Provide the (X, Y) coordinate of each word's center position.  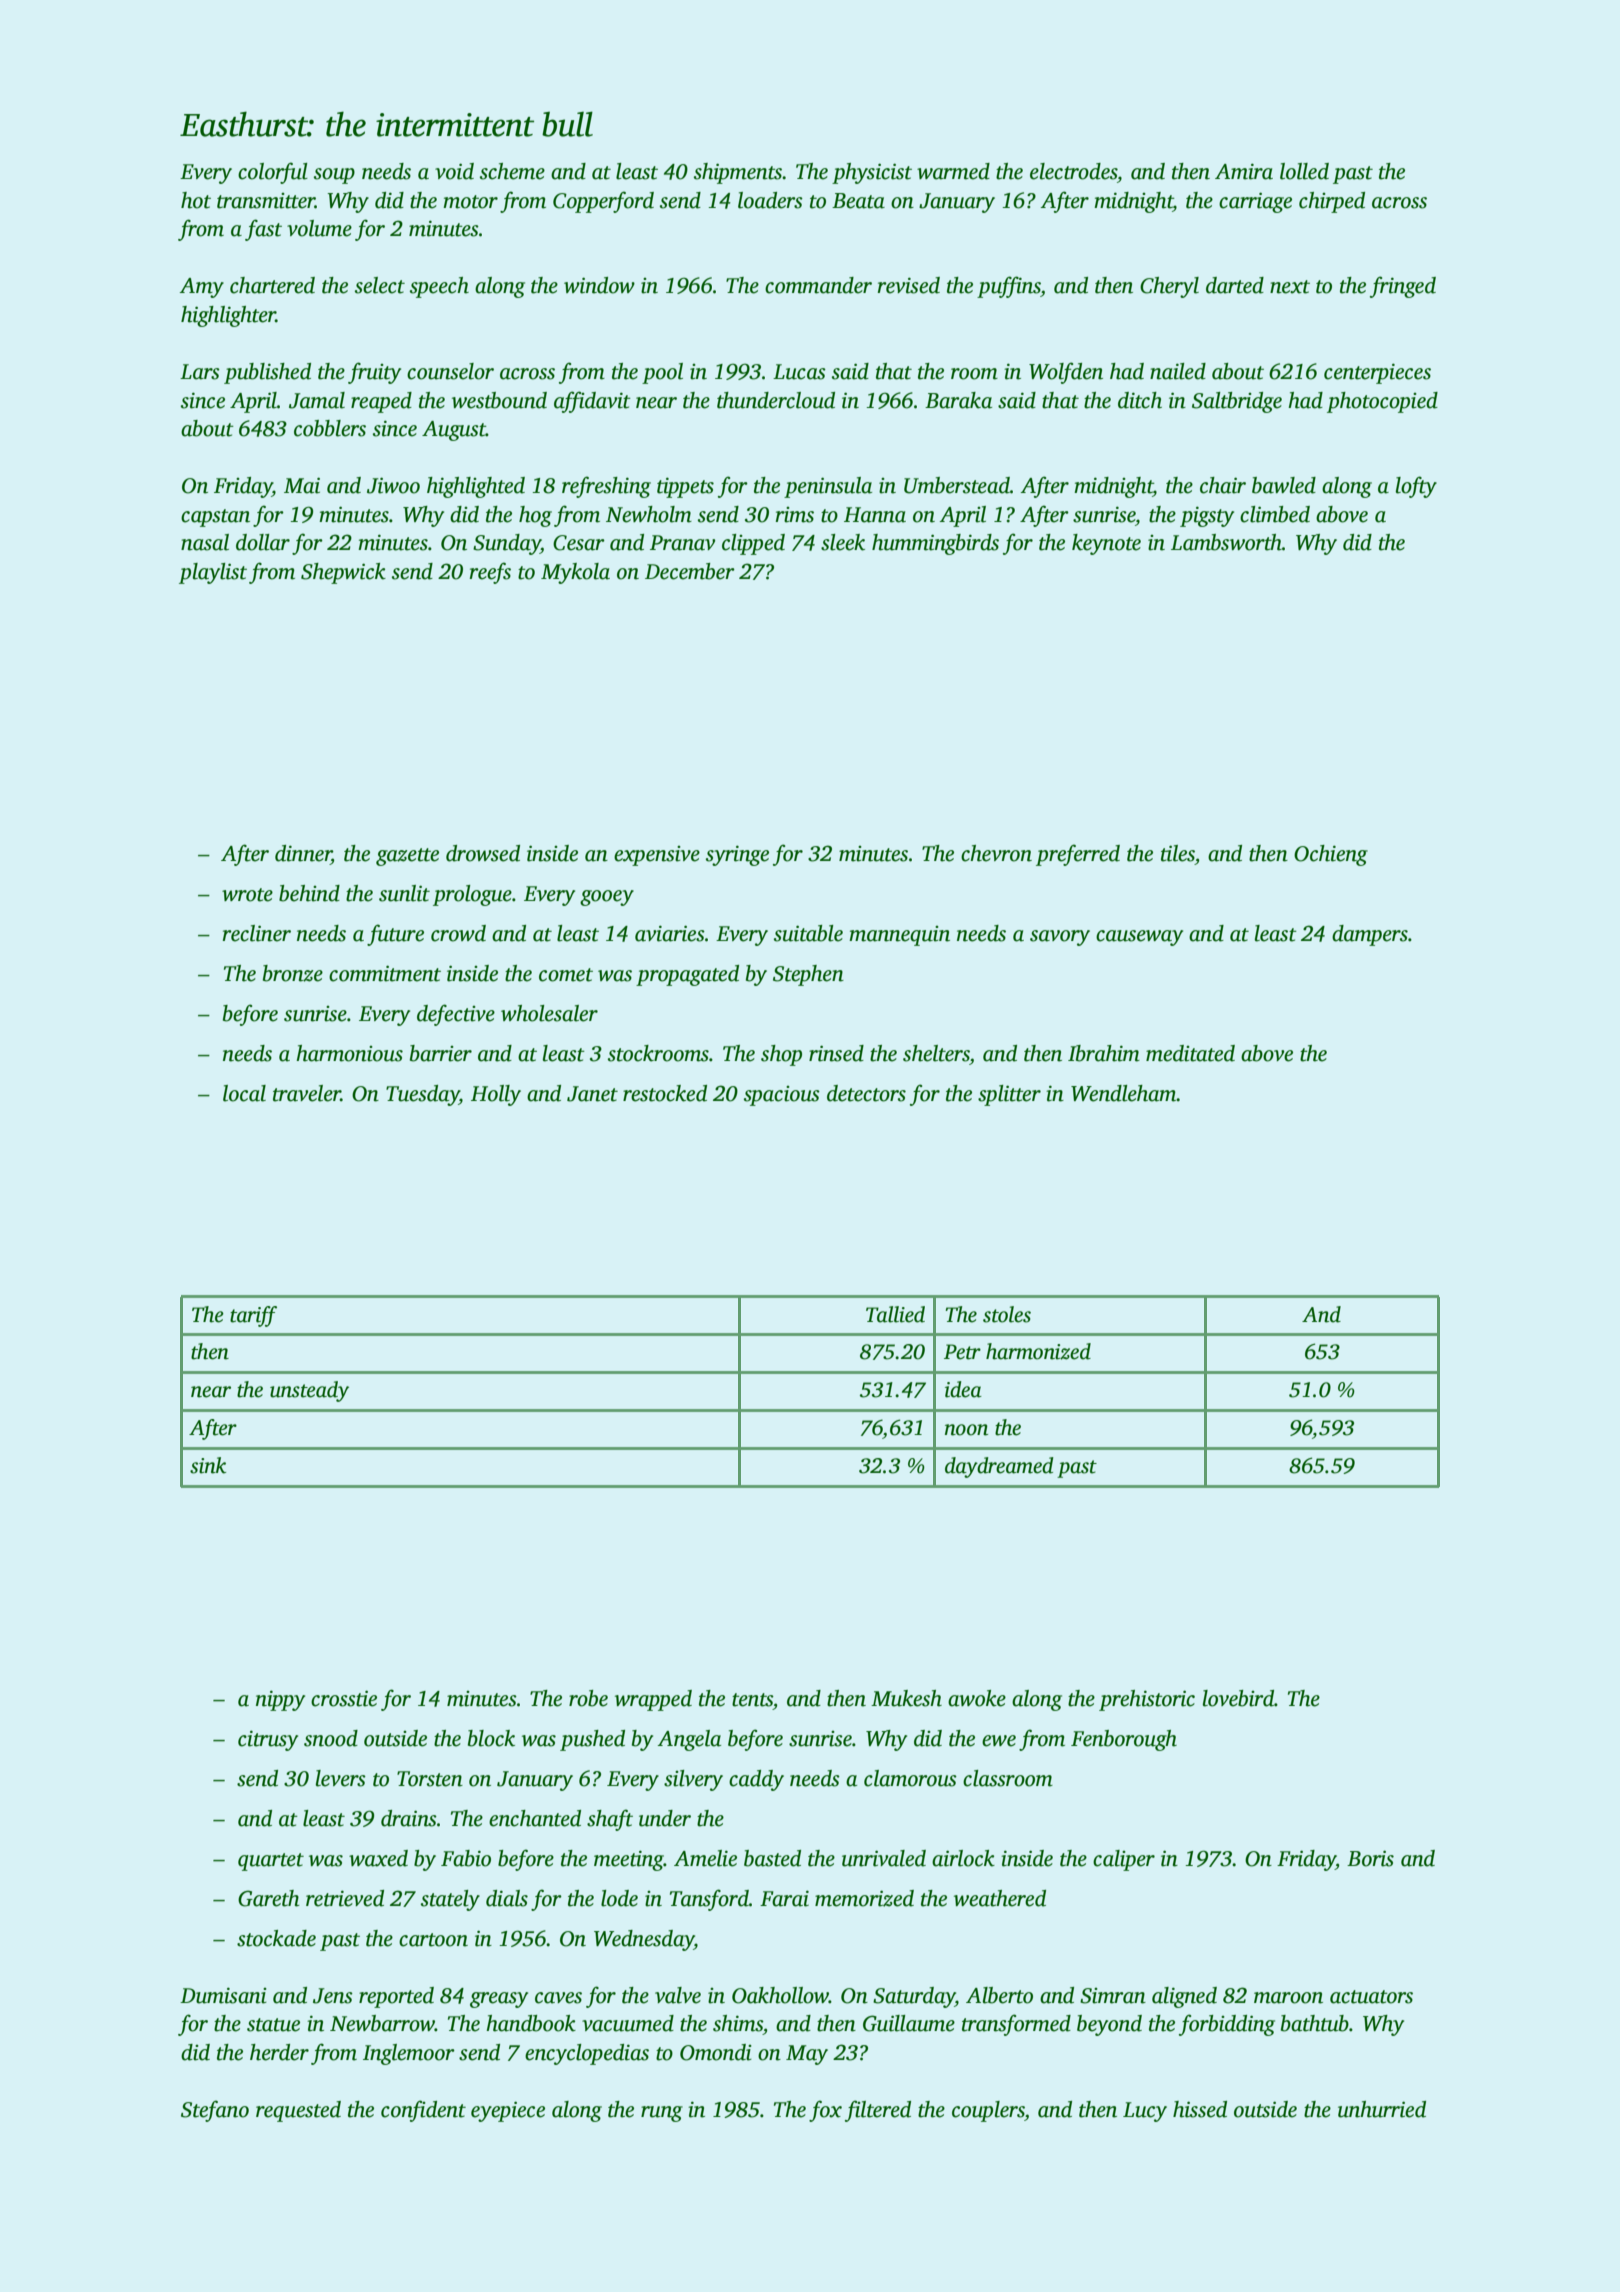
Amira (1244, 171)
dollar (263, 542)
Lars (200, 372)
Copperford (603, 202)
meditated (1190, 1053)
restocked (665, 1093)
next (1290, 287)
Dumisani (223, 1995)
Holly (496, 1095)
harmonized (1038, 1351)
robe (588, 1698)
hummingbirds (935, 544)
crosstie (344, 1698)
